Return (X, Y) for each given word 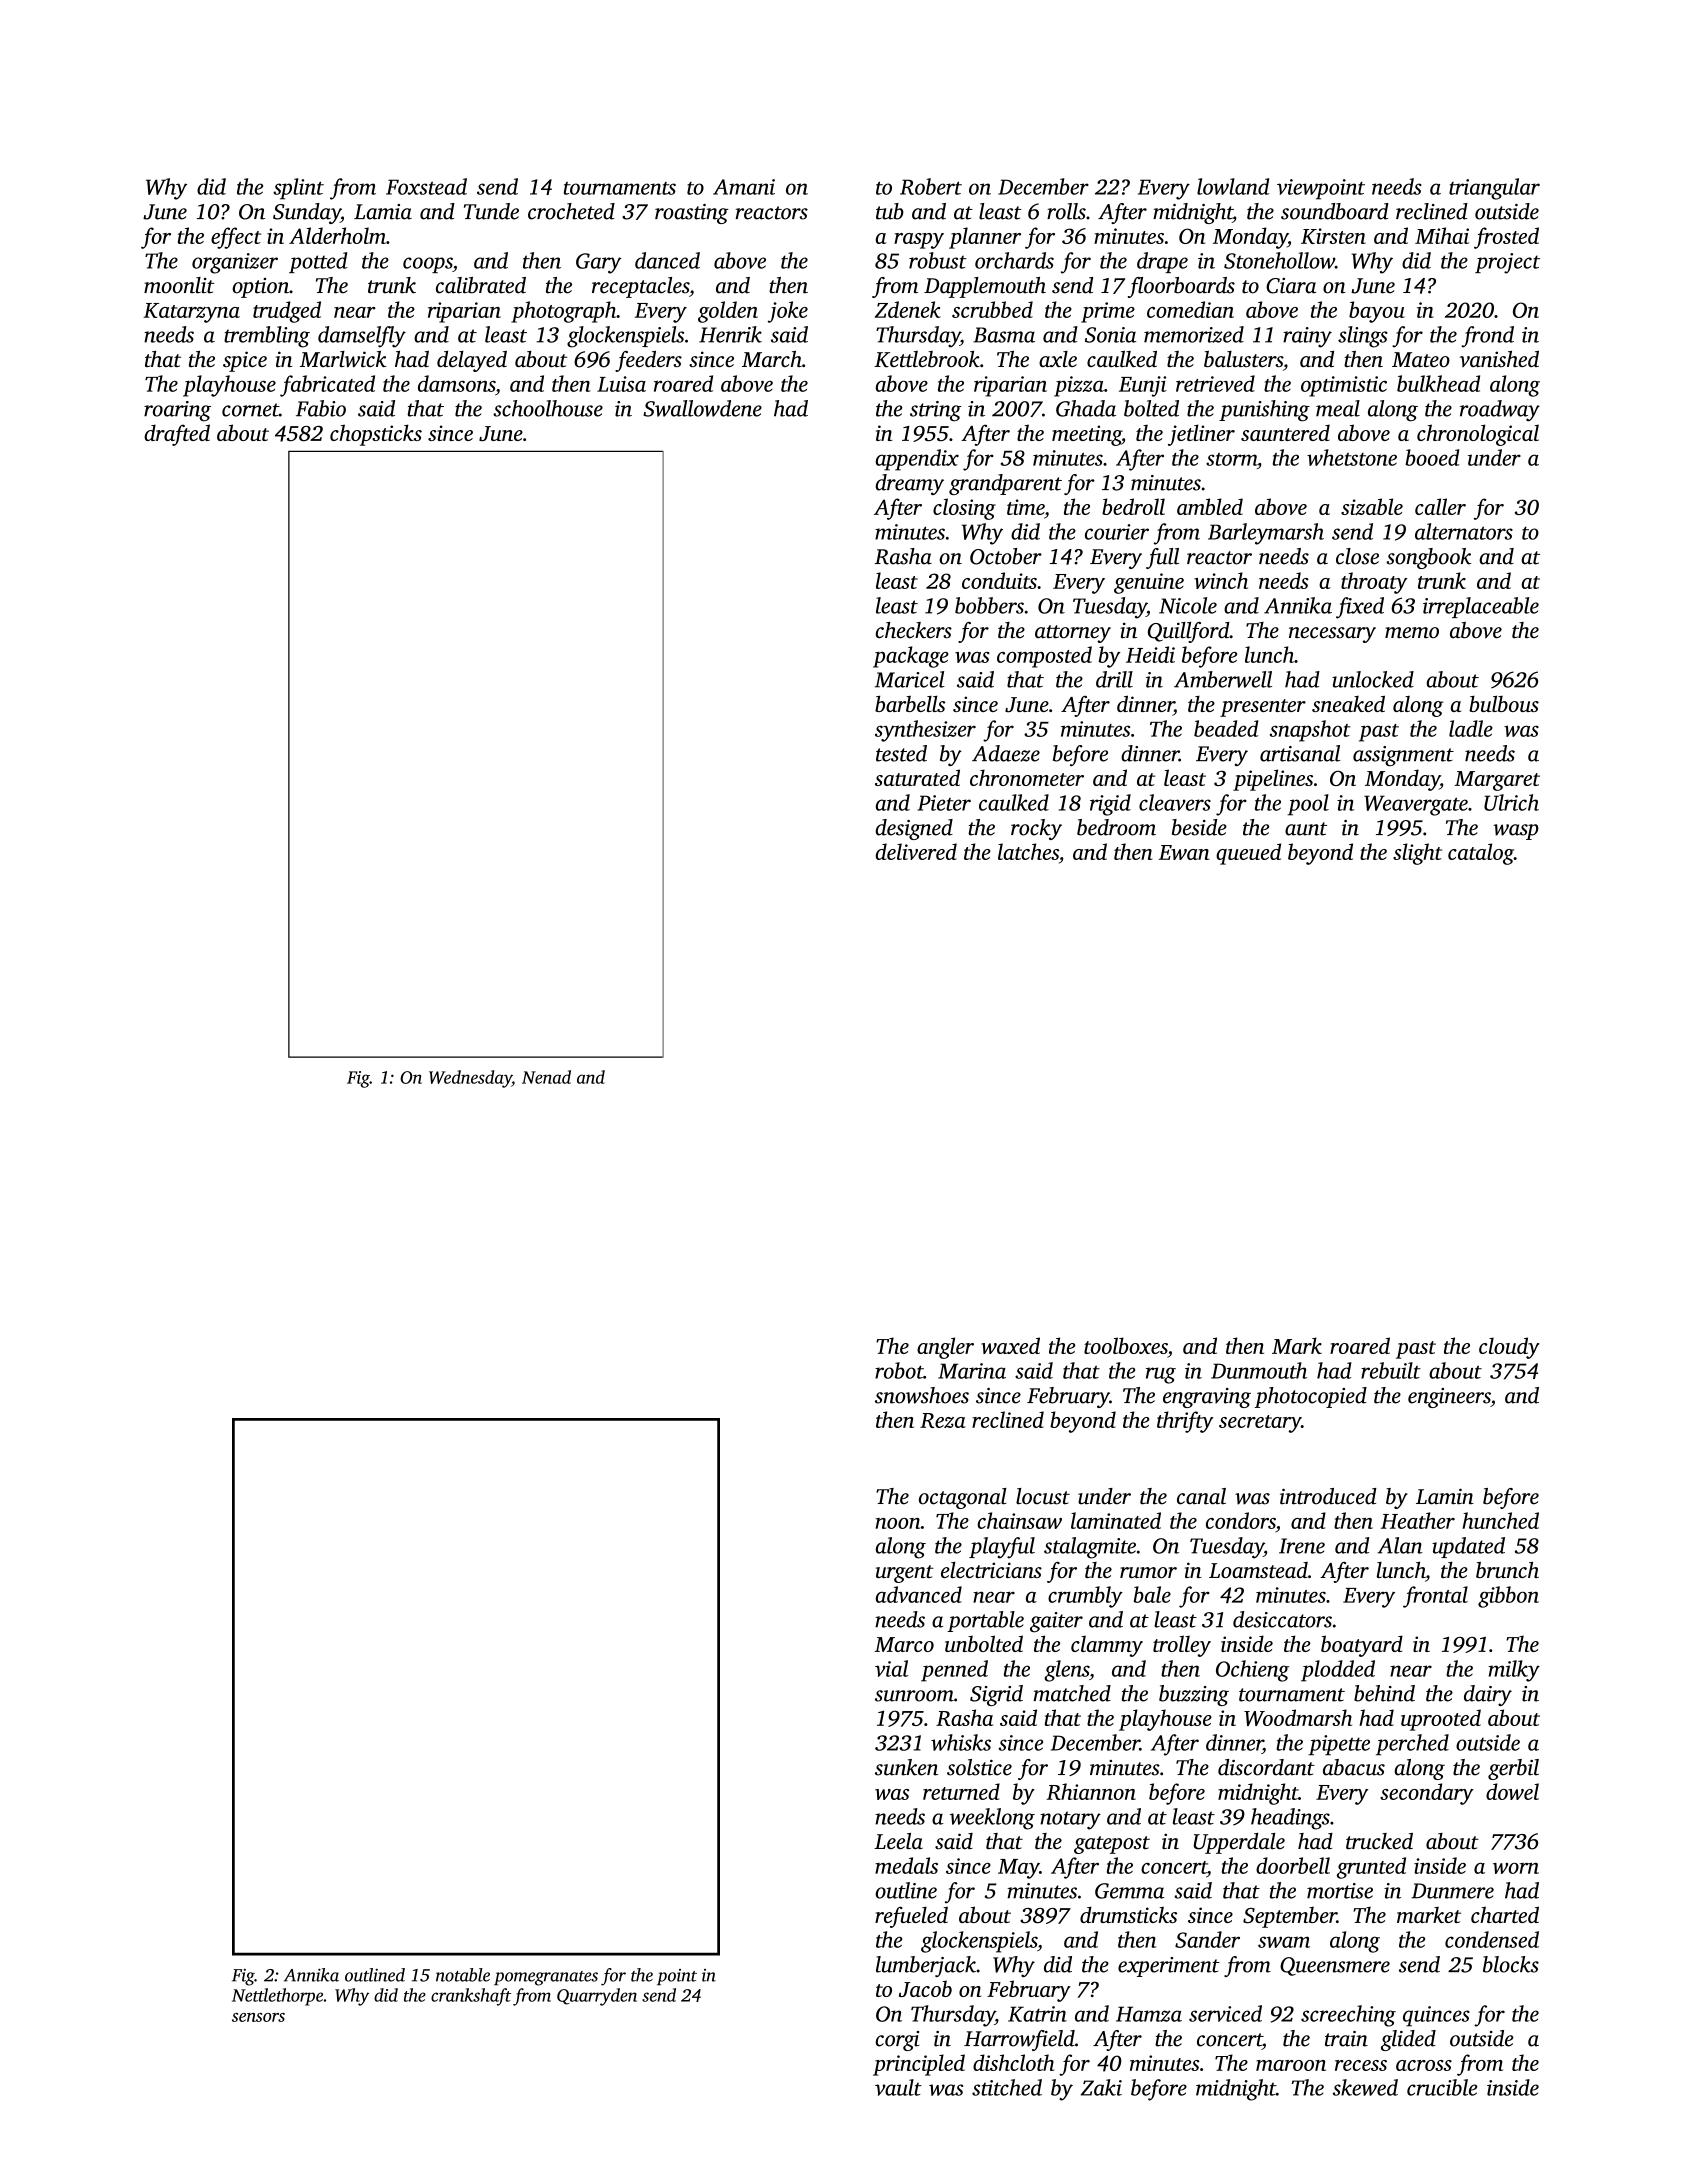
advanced (919, 1594)
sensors (258, 2017)
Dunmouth (1259, 1370)
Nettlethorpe (277, 1997)
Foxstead (426, 186)
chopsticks (376, 435)
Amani (744, 187)
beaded (1226, 728)
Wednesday (470, 1079)
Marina (972, 1371)
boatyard (1362, 1646)
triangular (1494, 189)
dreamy (909, 484)
